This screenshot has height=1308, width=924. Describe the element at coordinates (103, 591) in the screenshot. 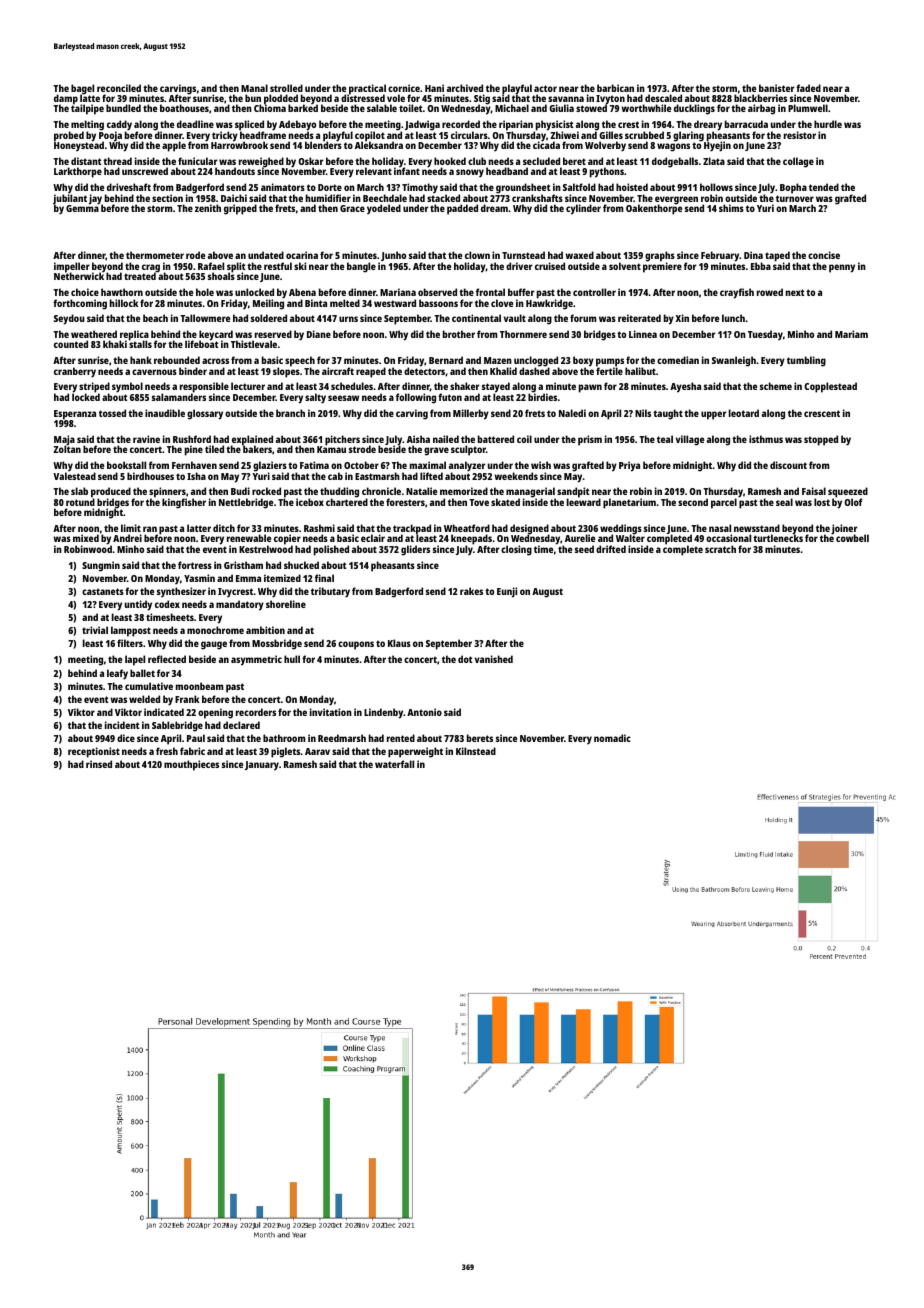

I see `castanets` at that location.
